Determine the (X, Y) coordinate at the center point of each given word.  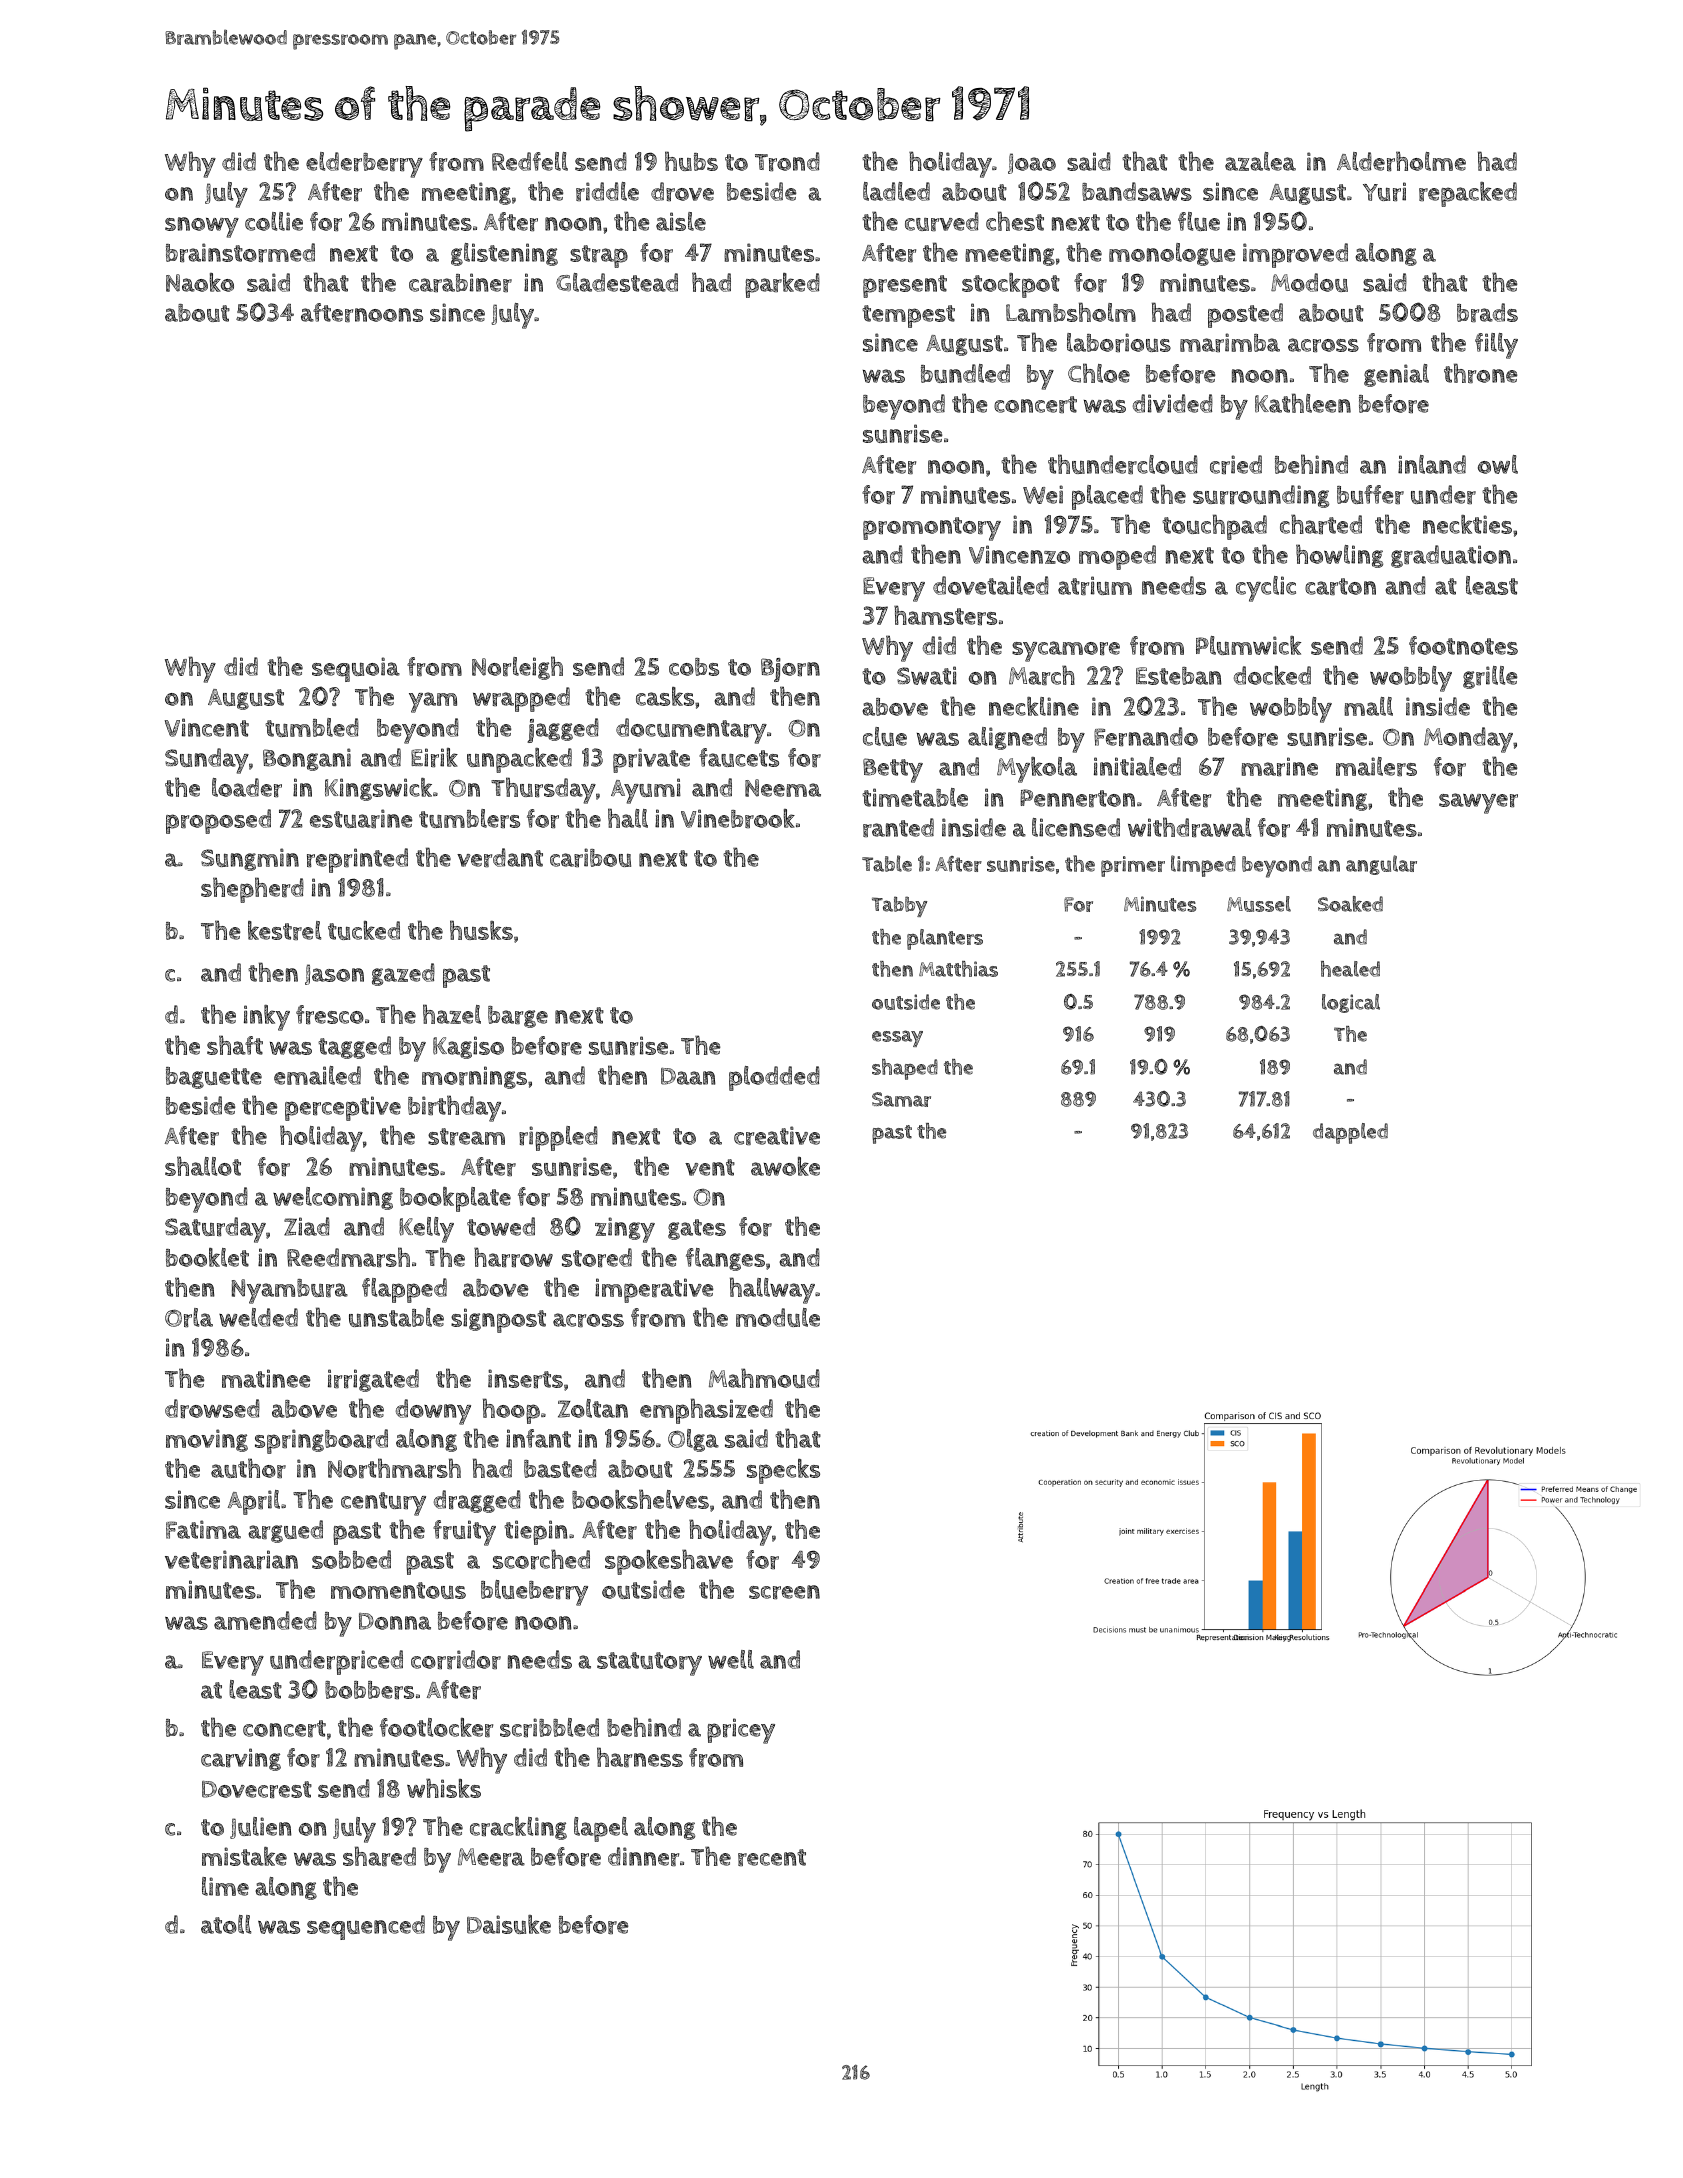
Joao (1032, 163)
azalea (1260, 161)
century (383, 1504)
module (778, 1317)
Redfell (530, 161)
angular (1381, 865)
